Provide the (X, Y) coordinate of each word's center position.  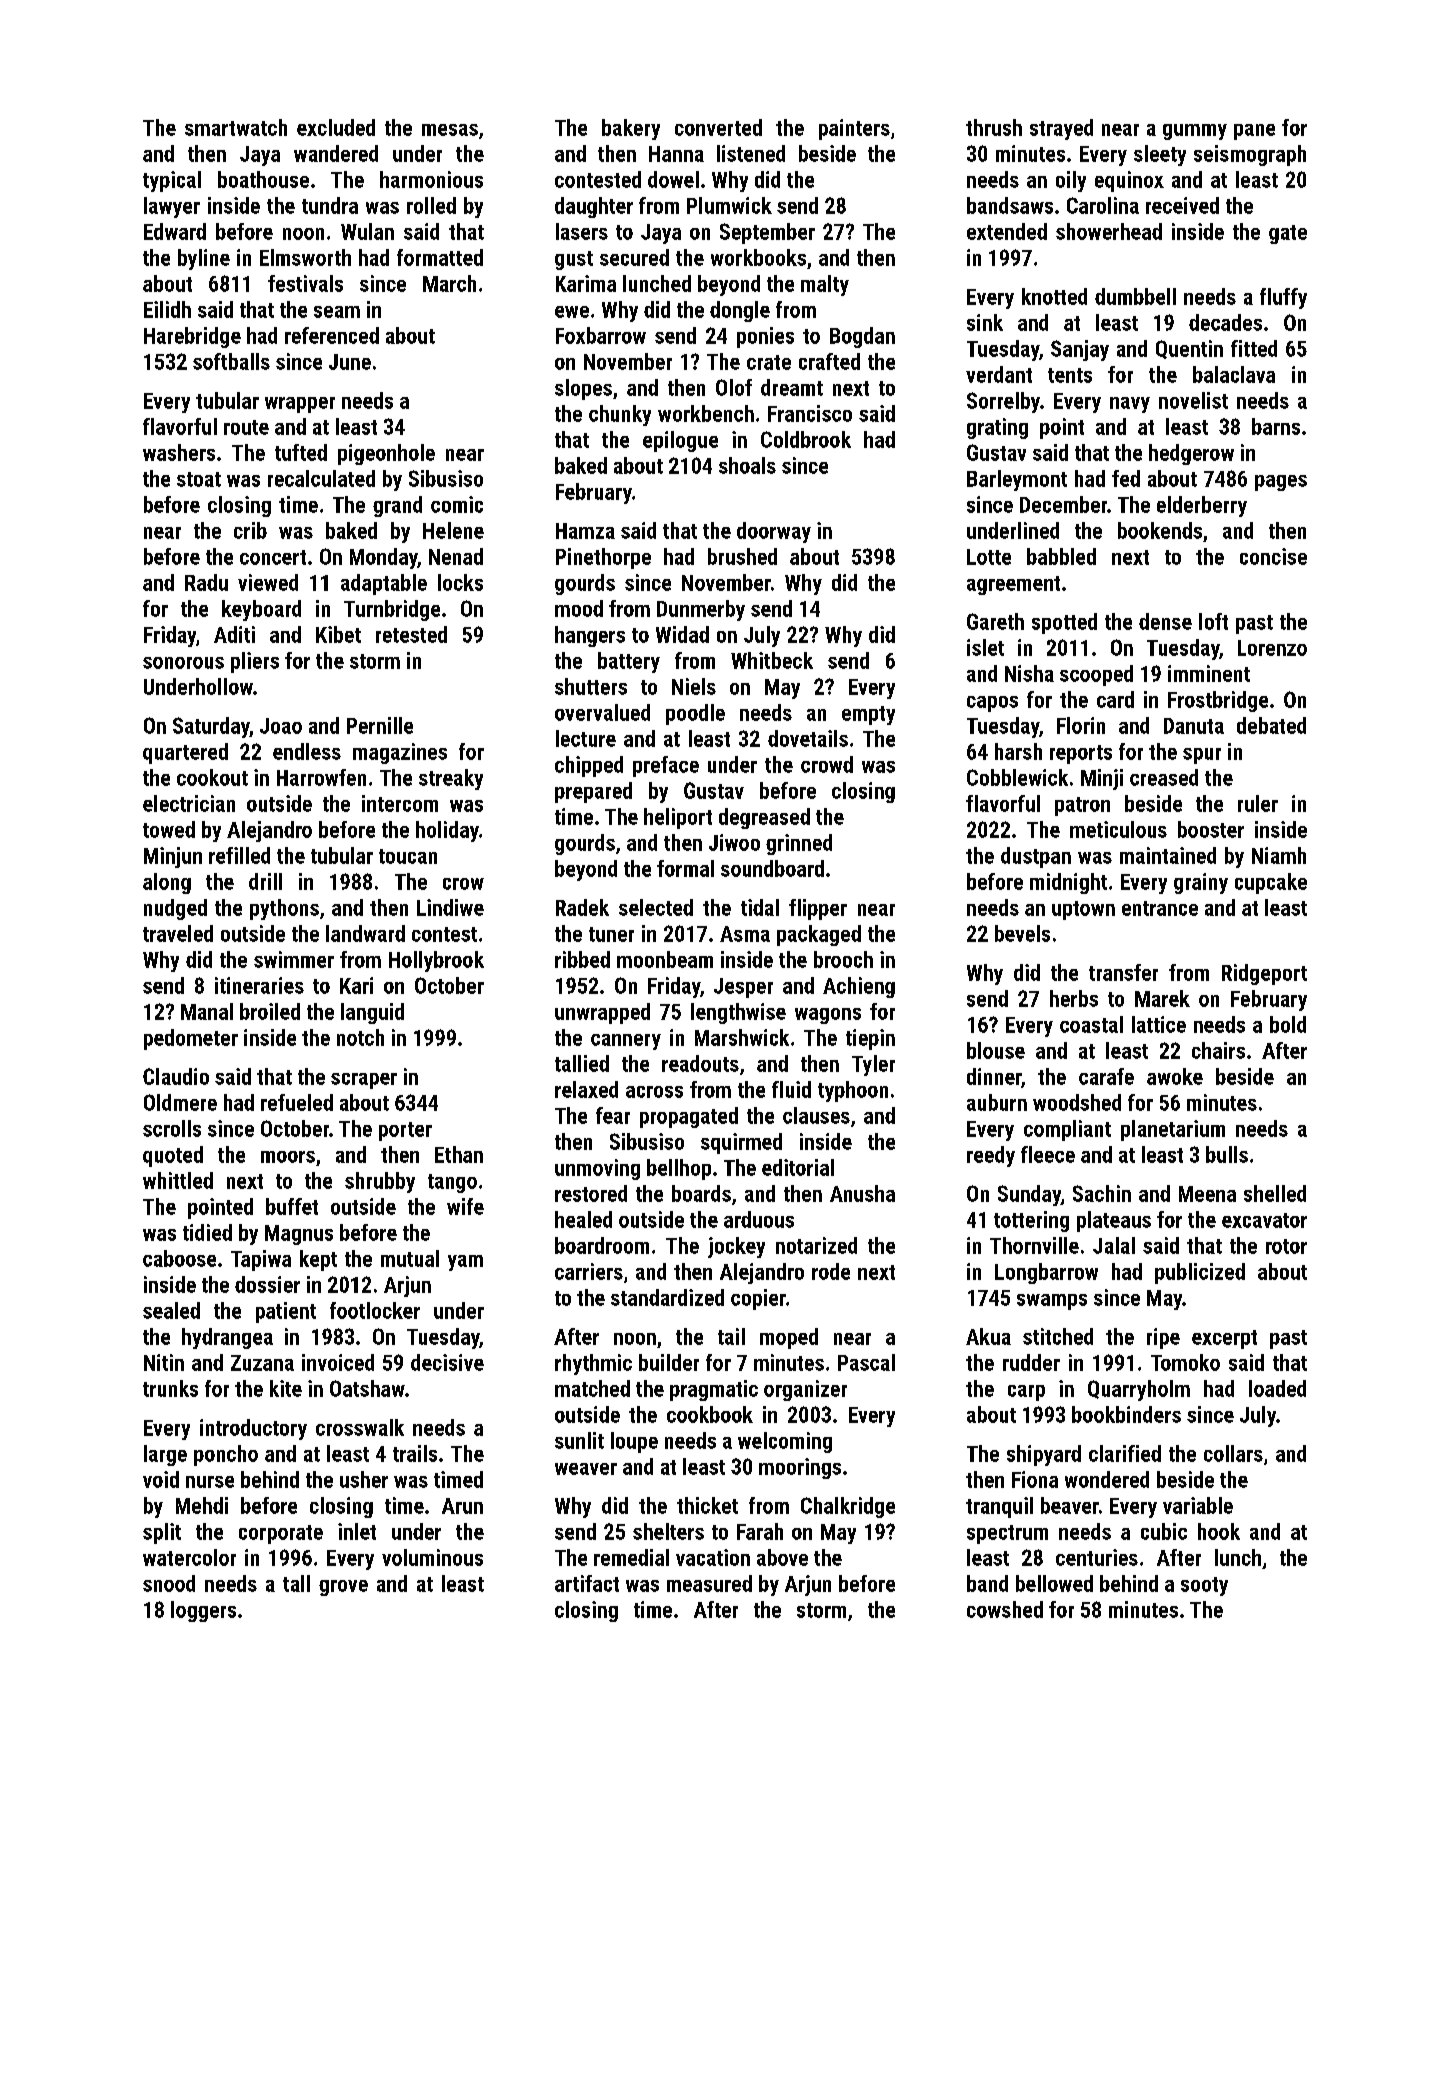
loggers (203, 1611)
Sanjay (1080, 350)
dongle (740, 311)
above (782, 1557)
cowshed (1005, 1609)
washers (179, 452)
